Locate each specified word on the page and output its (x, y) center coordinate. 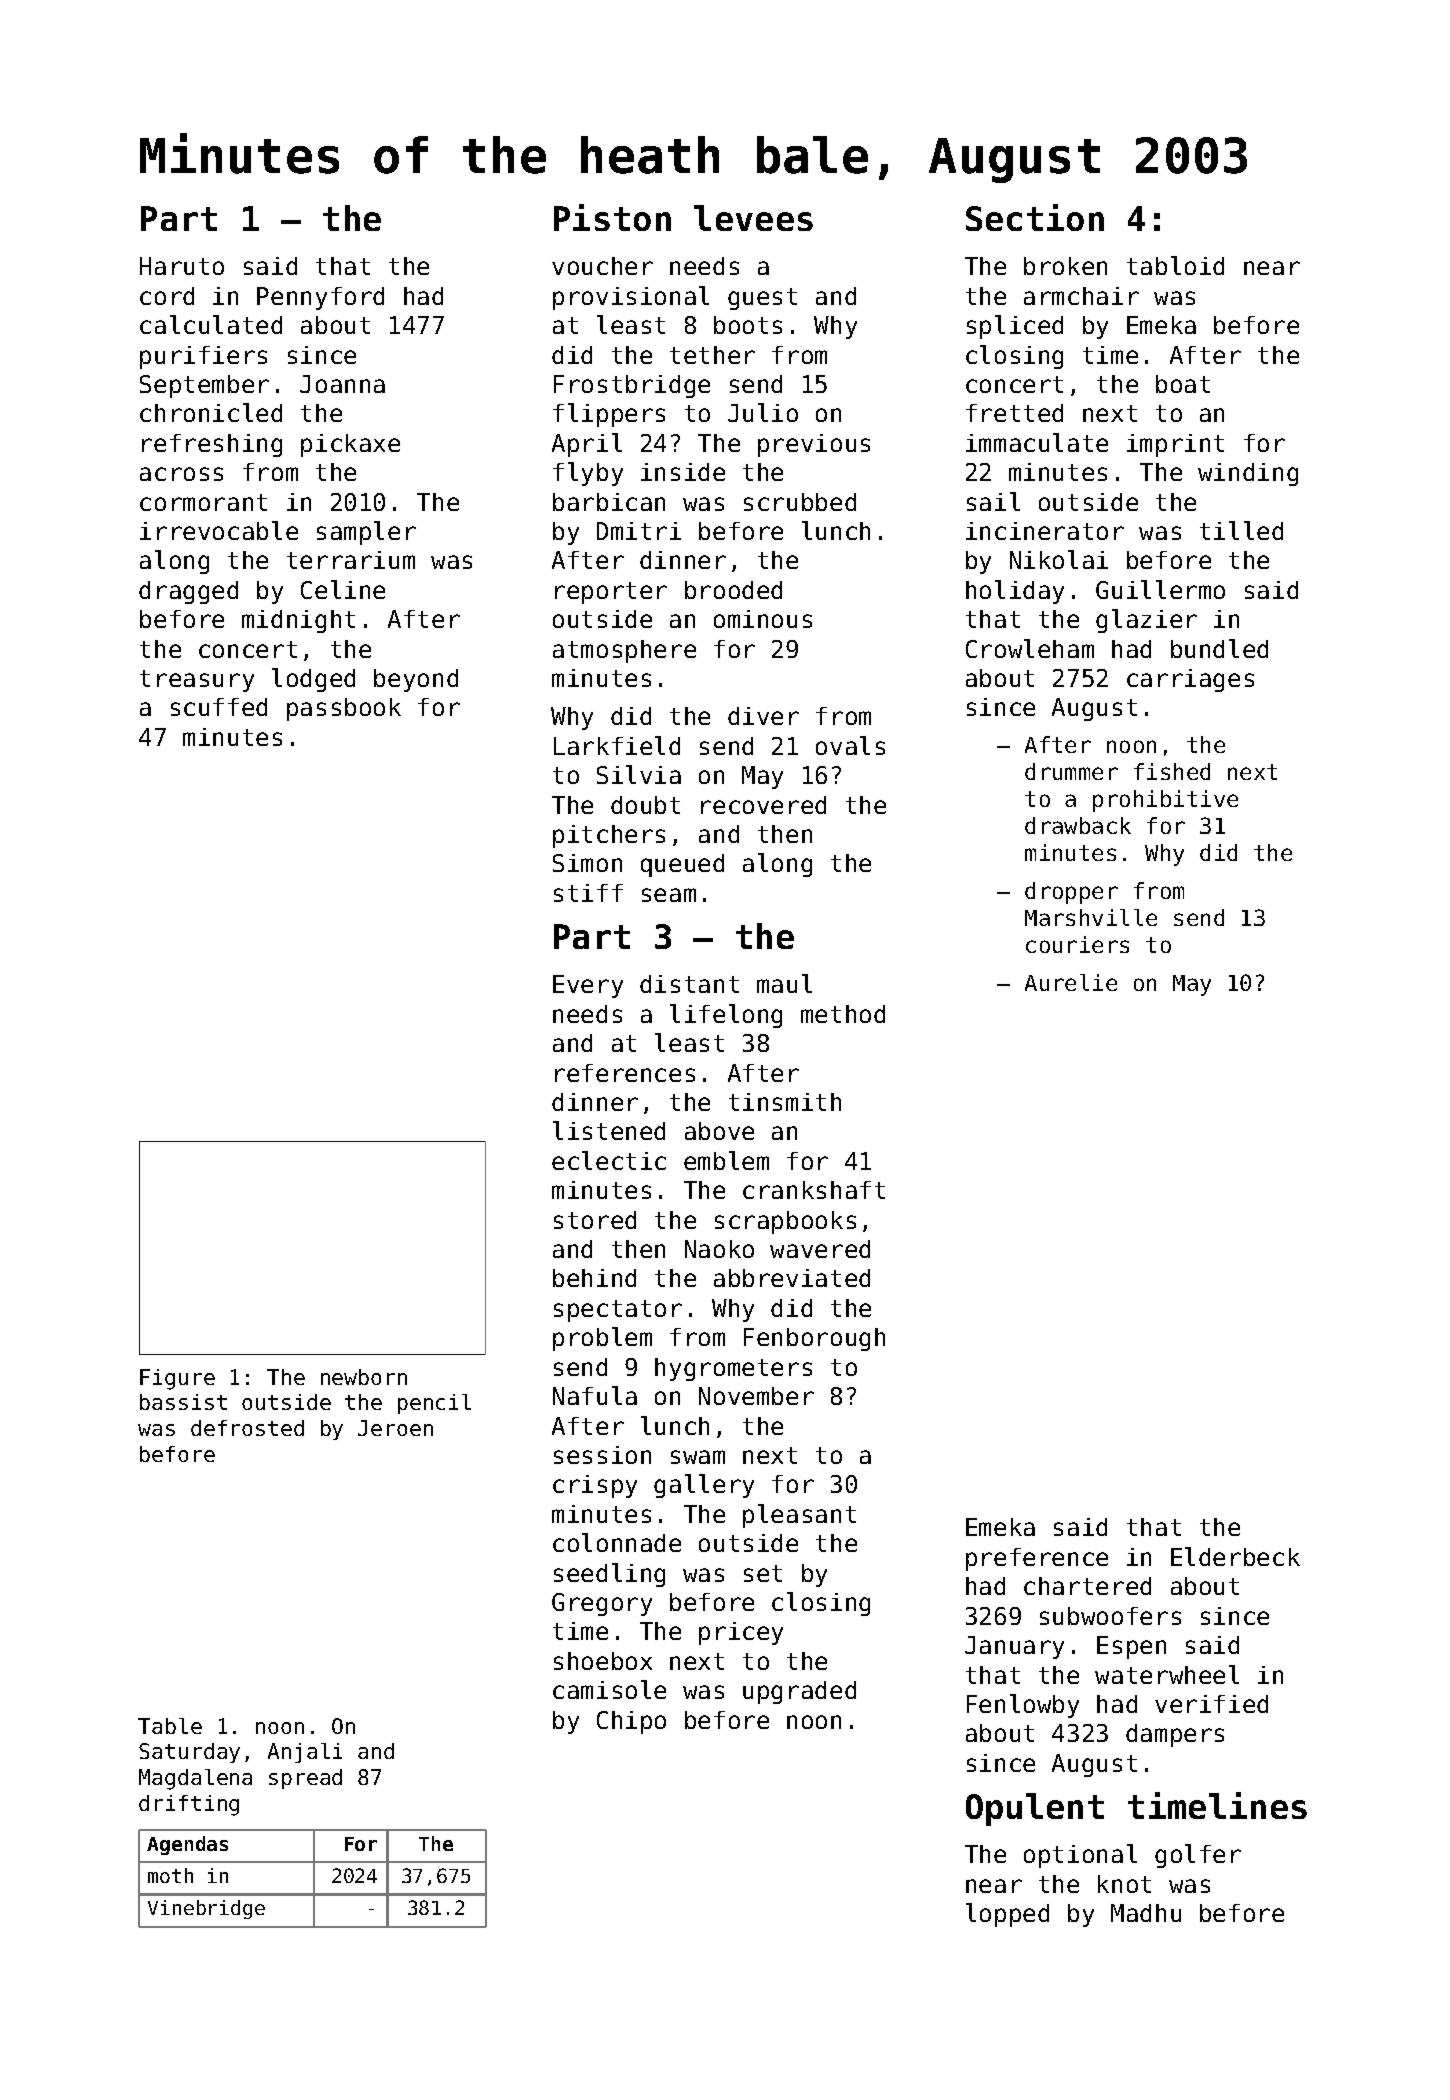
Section (1035, 217)
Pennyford (320, 298)
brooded (733, 590)
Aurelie (1071, 982)
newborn (364, 1377)
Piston (612, 217)
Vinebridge (206, 1909)
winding (1248, 474)
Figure (177, 1379)
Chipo (631, 1722)
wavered (820, 1249)
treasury (197, 681)
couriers (1077, 944)
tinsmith (785, 1102)
